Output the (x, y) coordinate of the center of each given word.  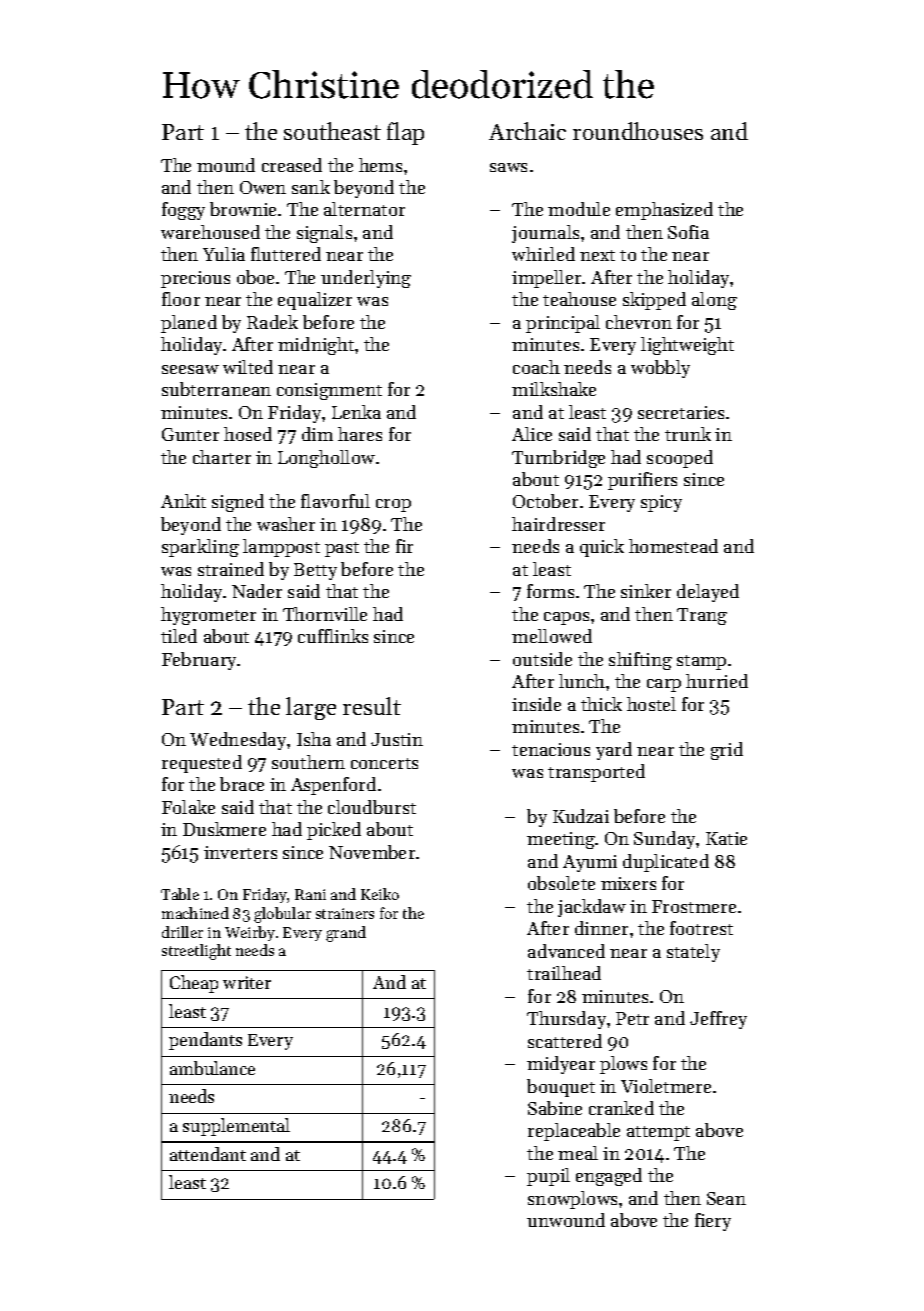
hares (360, 434)
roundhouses (638, 131)
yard (614, 751)
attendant (208, 1154)
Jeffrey (718, 1020)
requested (202, 764)
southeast (332, 131)
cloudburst (372, 807)
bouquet (561, 1088)
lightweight (687, 346)
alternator (364, 209)
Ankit (183, 501)
